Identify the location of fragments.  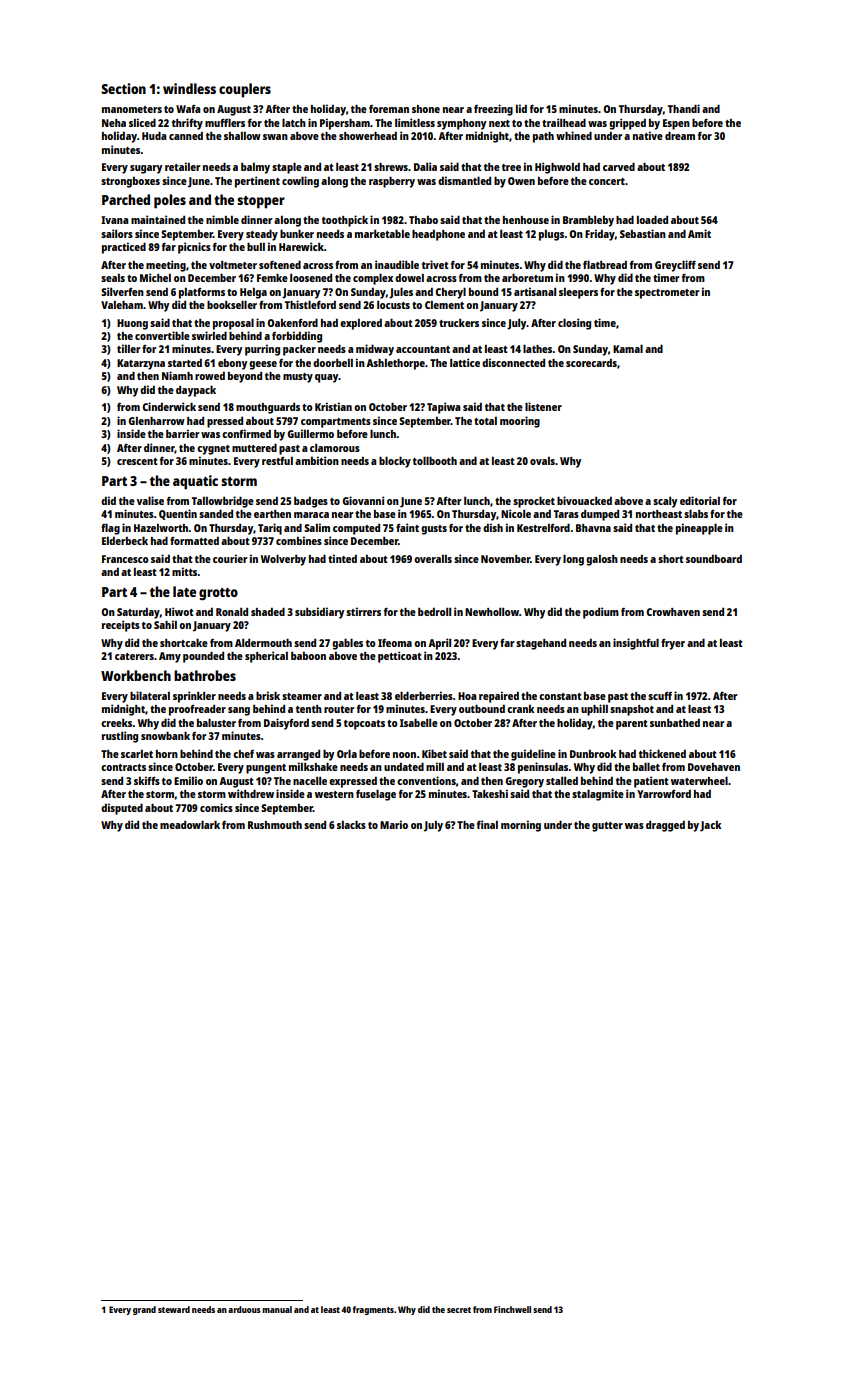
(373, 1310).
